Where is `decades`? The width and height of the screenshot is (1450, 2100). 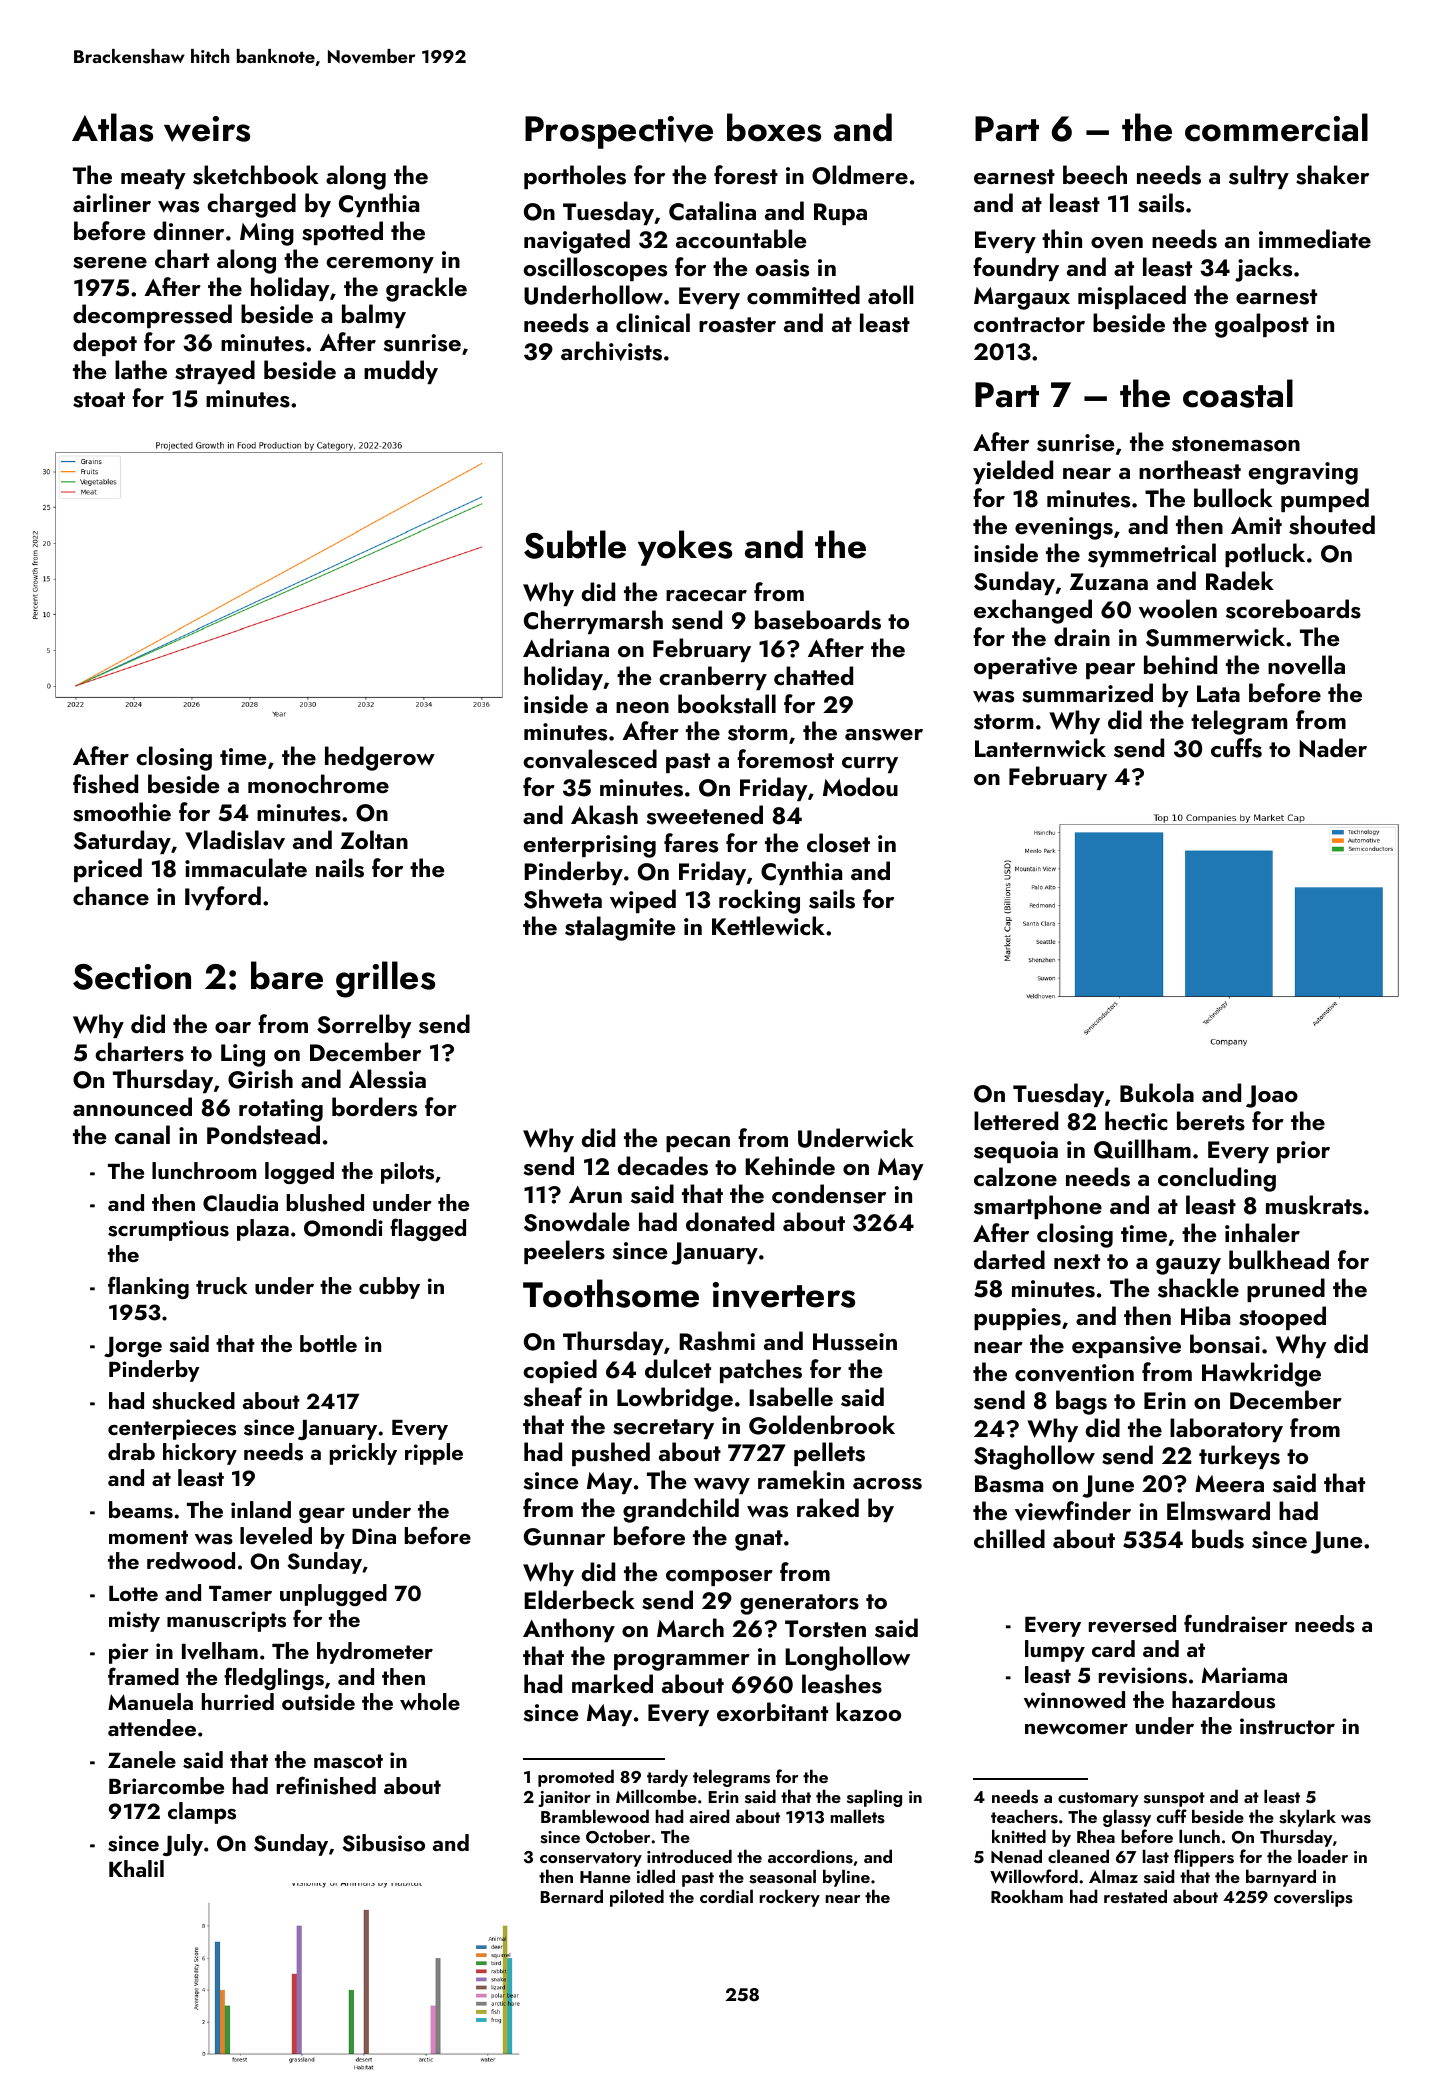 decades is located at coordinates (663, 1166).
